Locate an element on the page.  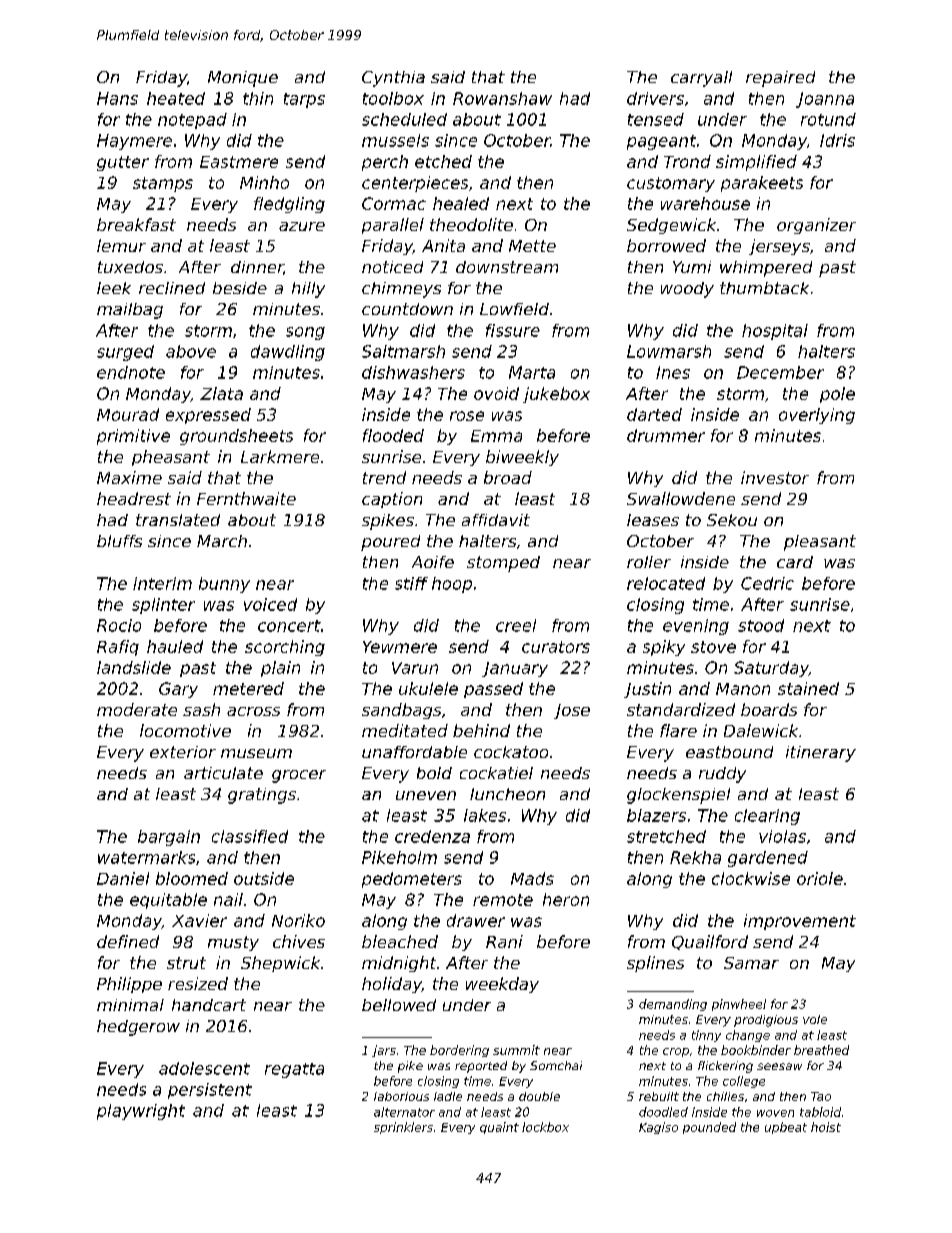
jukebox is located at coordinates (556, 395).
